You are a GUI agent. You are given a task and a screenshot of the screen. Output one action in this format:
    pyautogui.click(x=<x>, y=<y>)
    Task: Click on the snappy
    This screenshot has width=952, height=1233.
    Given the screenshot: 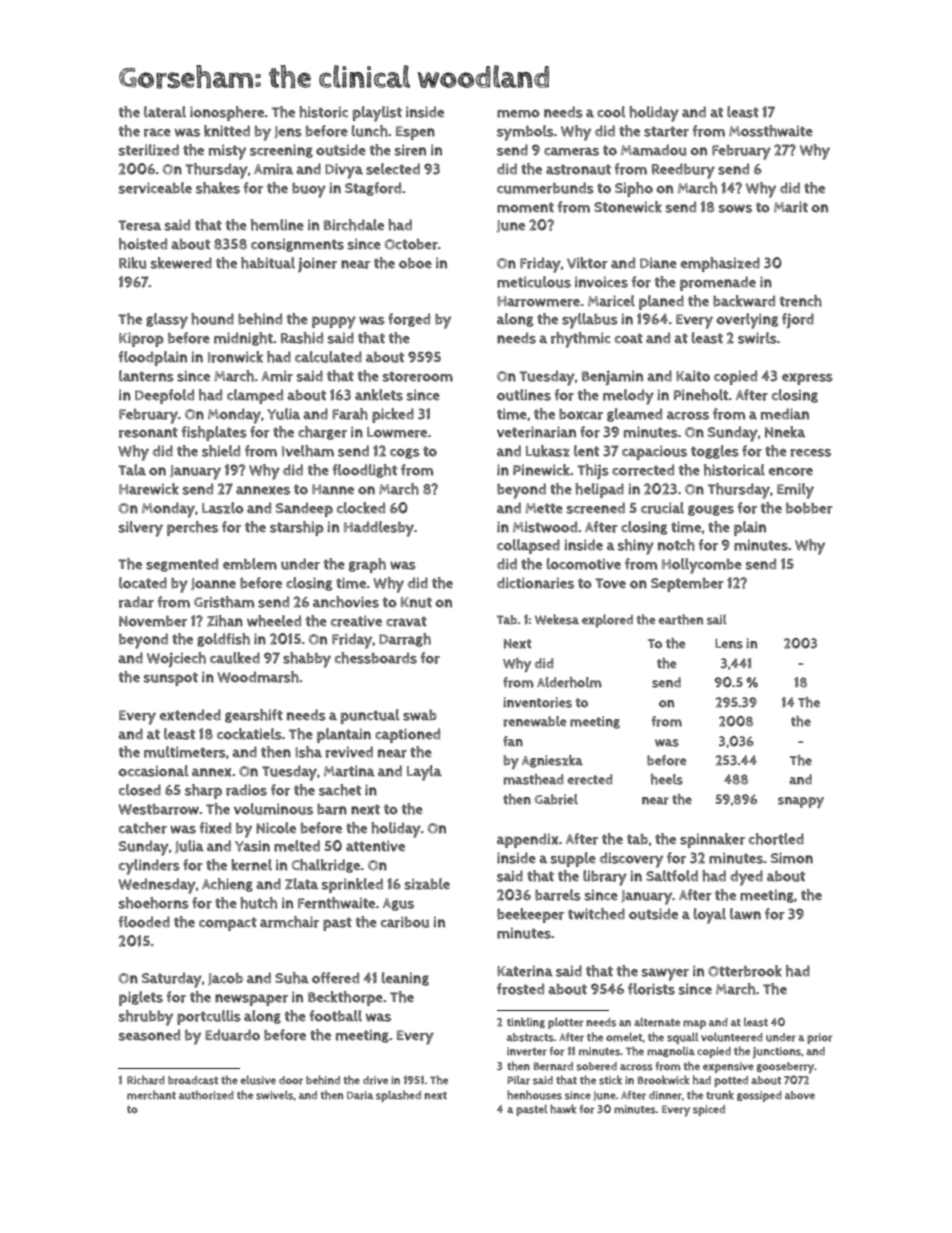 What is the action you would take?
    pyautogui.click(x=801, y=802)
